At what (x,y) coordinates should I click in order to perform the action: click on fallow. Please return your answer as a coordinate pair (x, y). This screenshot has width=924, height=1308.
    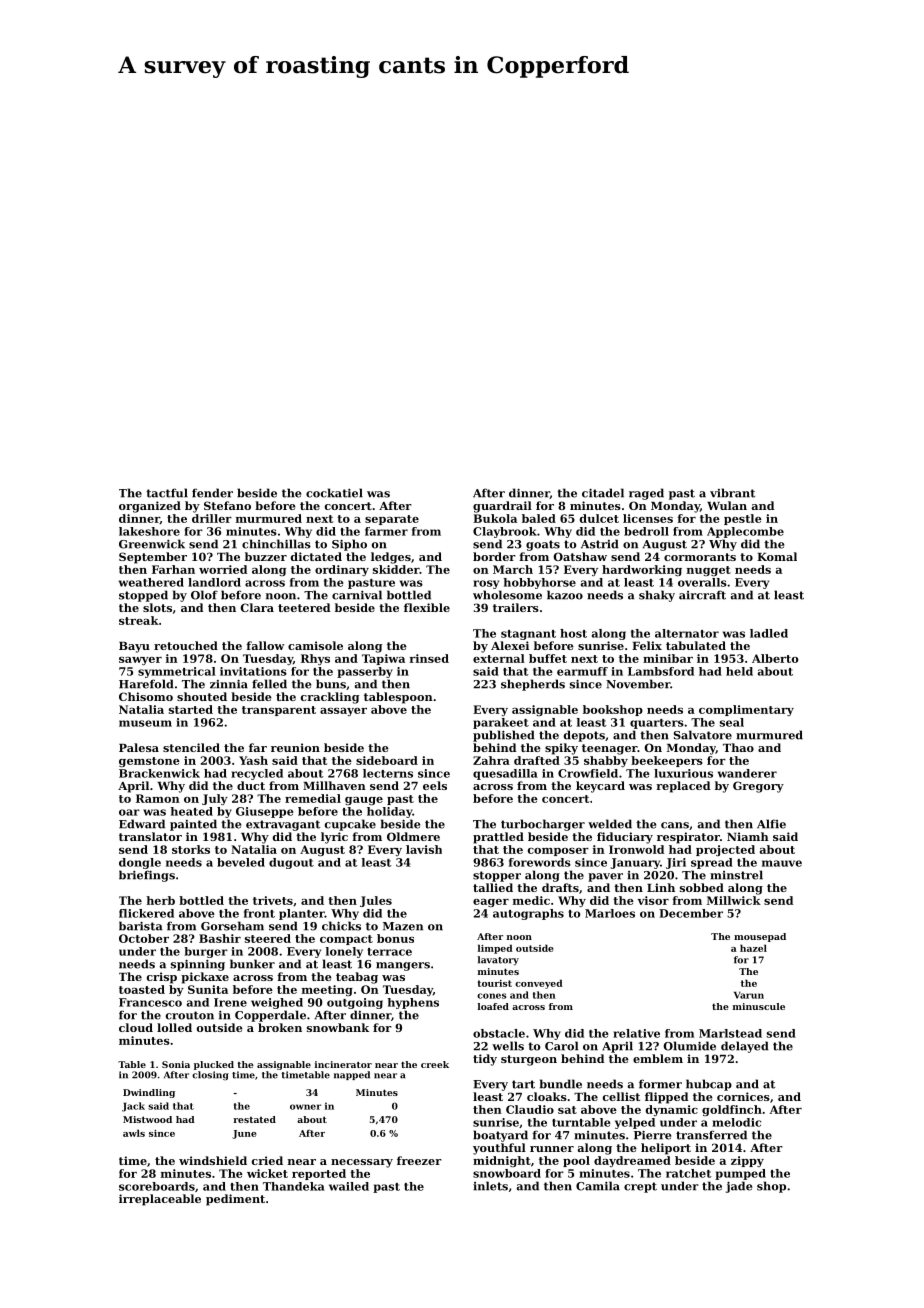
    Looking at the image, I should click on (265, 645).
